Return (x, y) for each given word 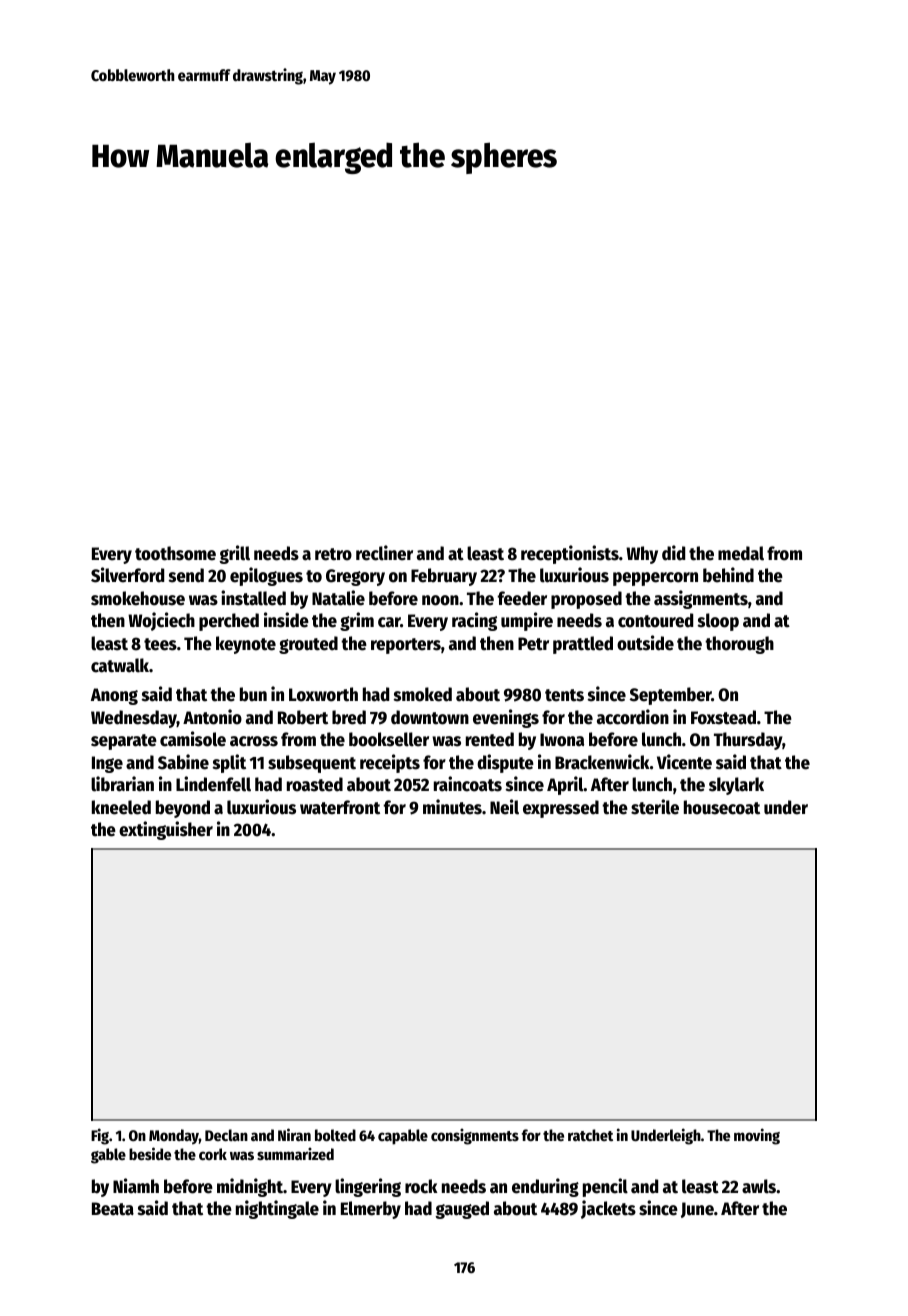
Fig (100, 1136)
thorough (739, 645)
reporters (406, 646)
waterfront (340, 807)
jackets (608, 1209)
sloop (718, 622)
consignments (475, 1136)
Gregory (355, 577)
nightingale (277, 1209)
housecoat (722, 807)
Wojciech (161, 621)
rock (421, 1186)
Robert (303, 717)
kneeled (121, 807)
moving (757, 1136)
